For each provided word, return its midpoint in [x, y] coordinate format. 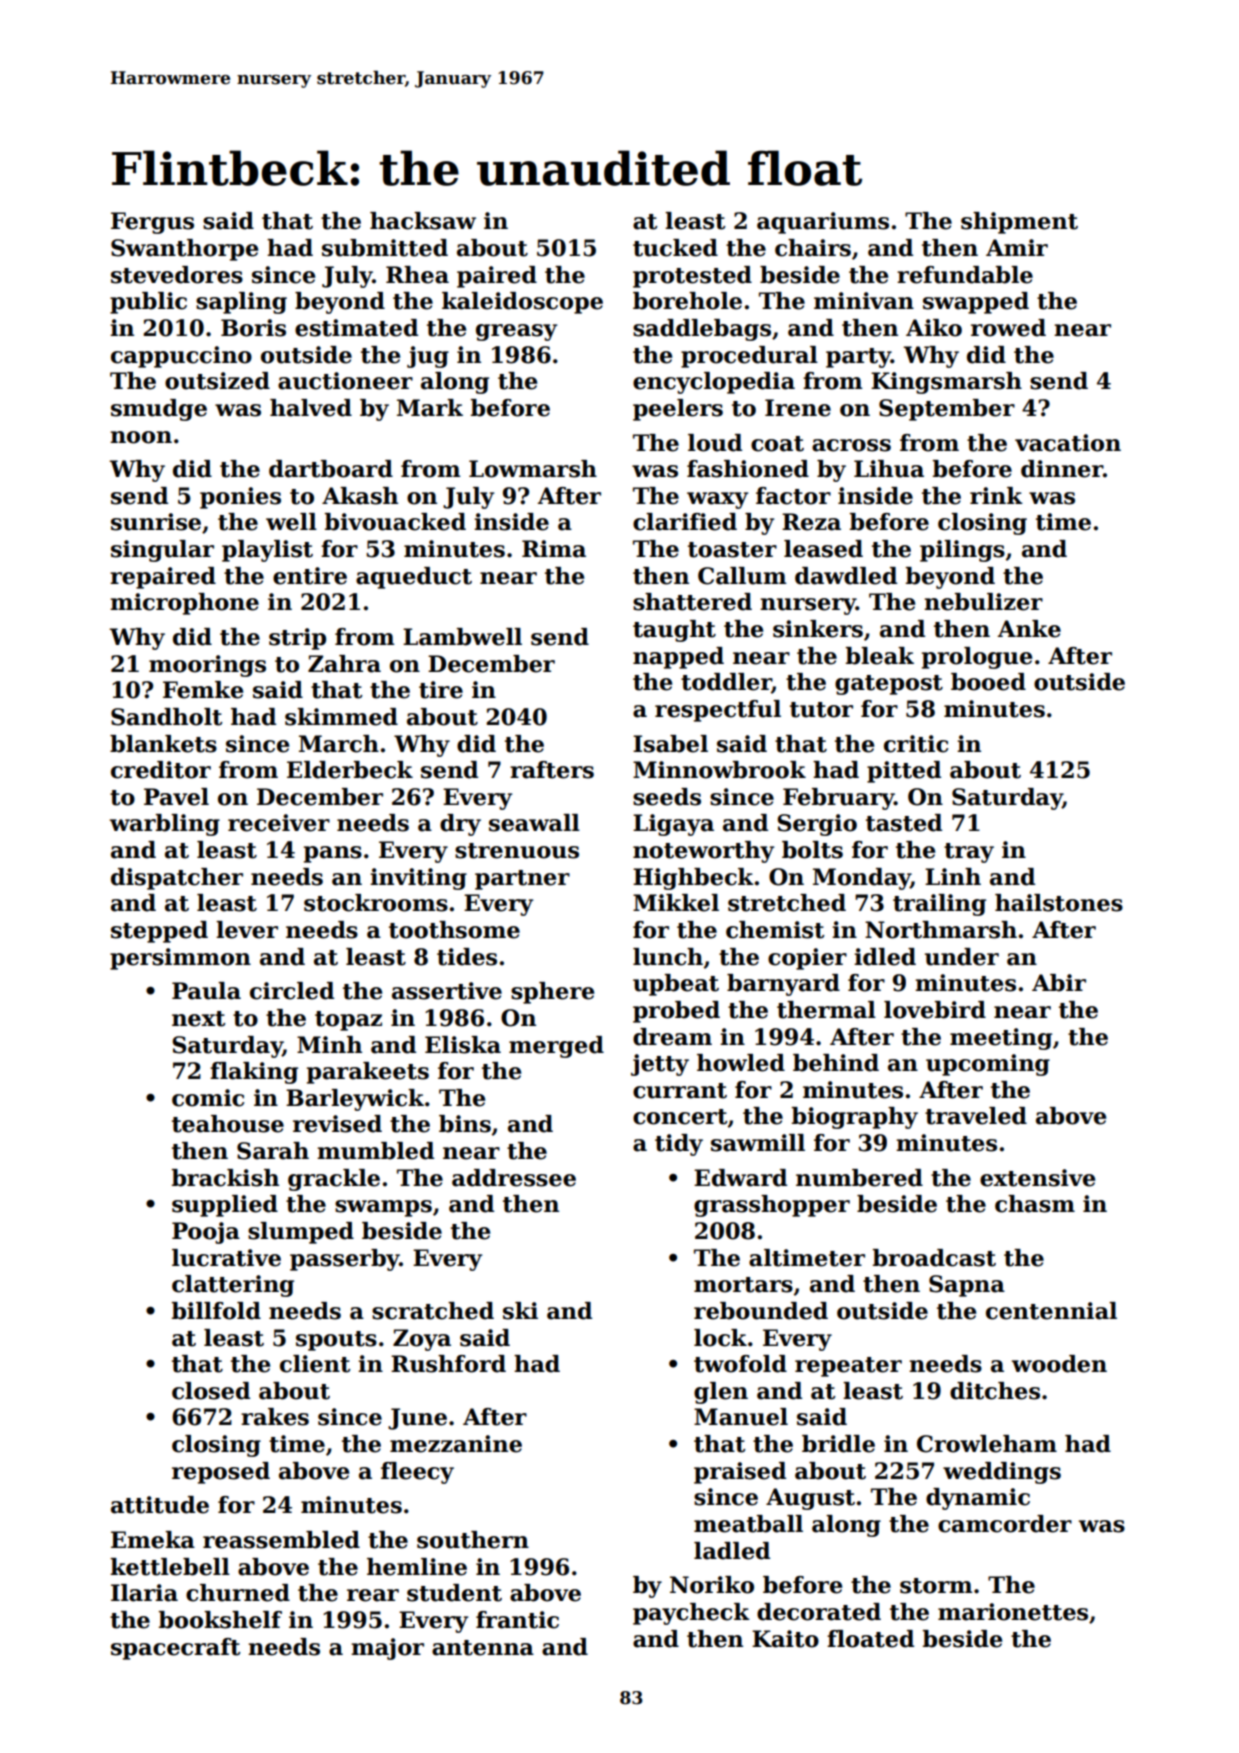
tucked [675, 248]
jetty [660, 1065]
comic [208, 1098]
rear [373, 1595]
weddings [1002, 1473]
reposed [221, 1473]
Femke [203, 690]
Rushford [448, 1364]
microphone [184, 604]
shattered [692, 602]
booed [988, 682]
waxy [717, 500]
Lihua [889, 469]
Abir [1059, 983]
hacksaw [423, 221]
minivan [864, 301]
